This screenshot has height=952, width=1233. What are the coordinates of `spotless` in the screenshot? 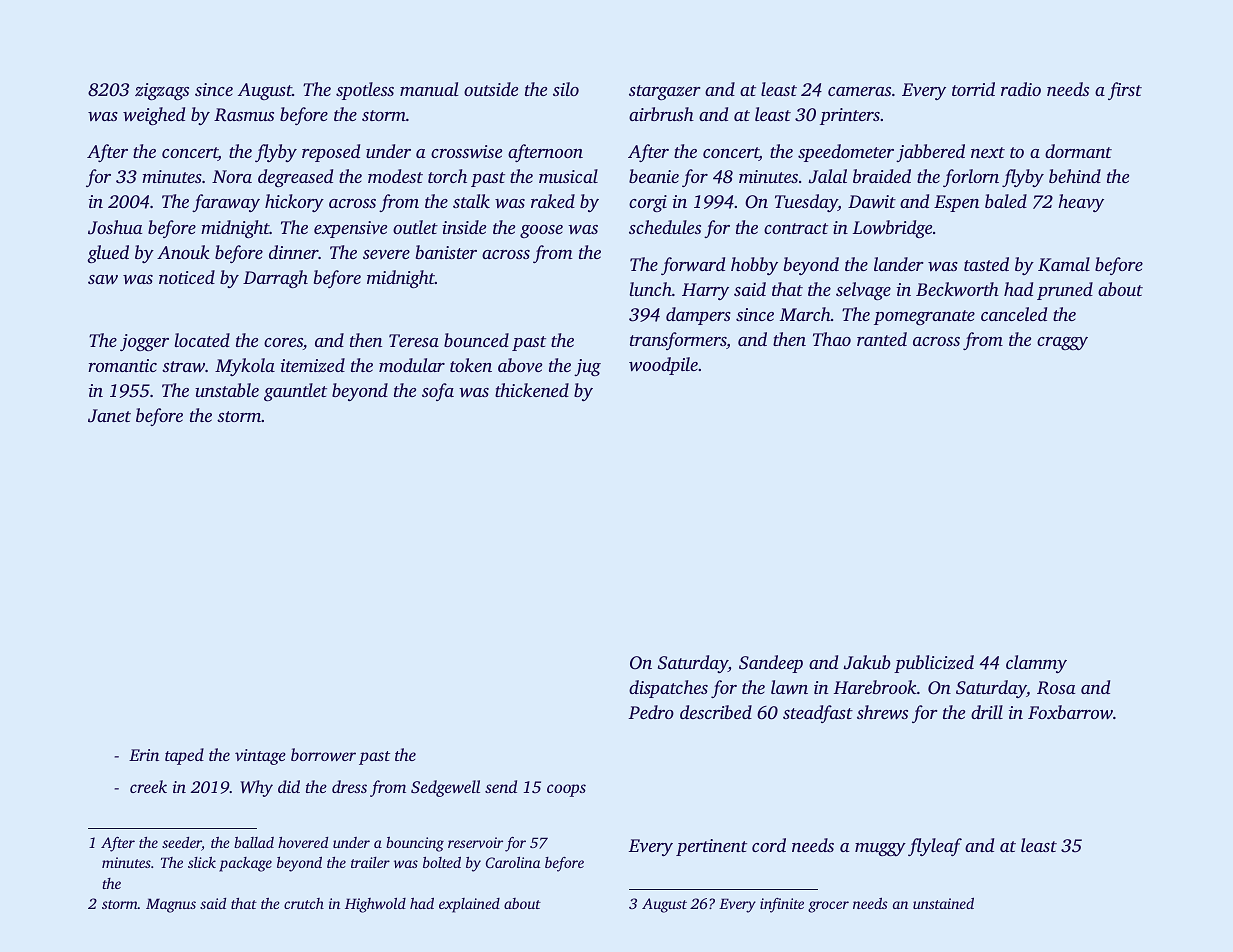 It's located at (365, 91).
